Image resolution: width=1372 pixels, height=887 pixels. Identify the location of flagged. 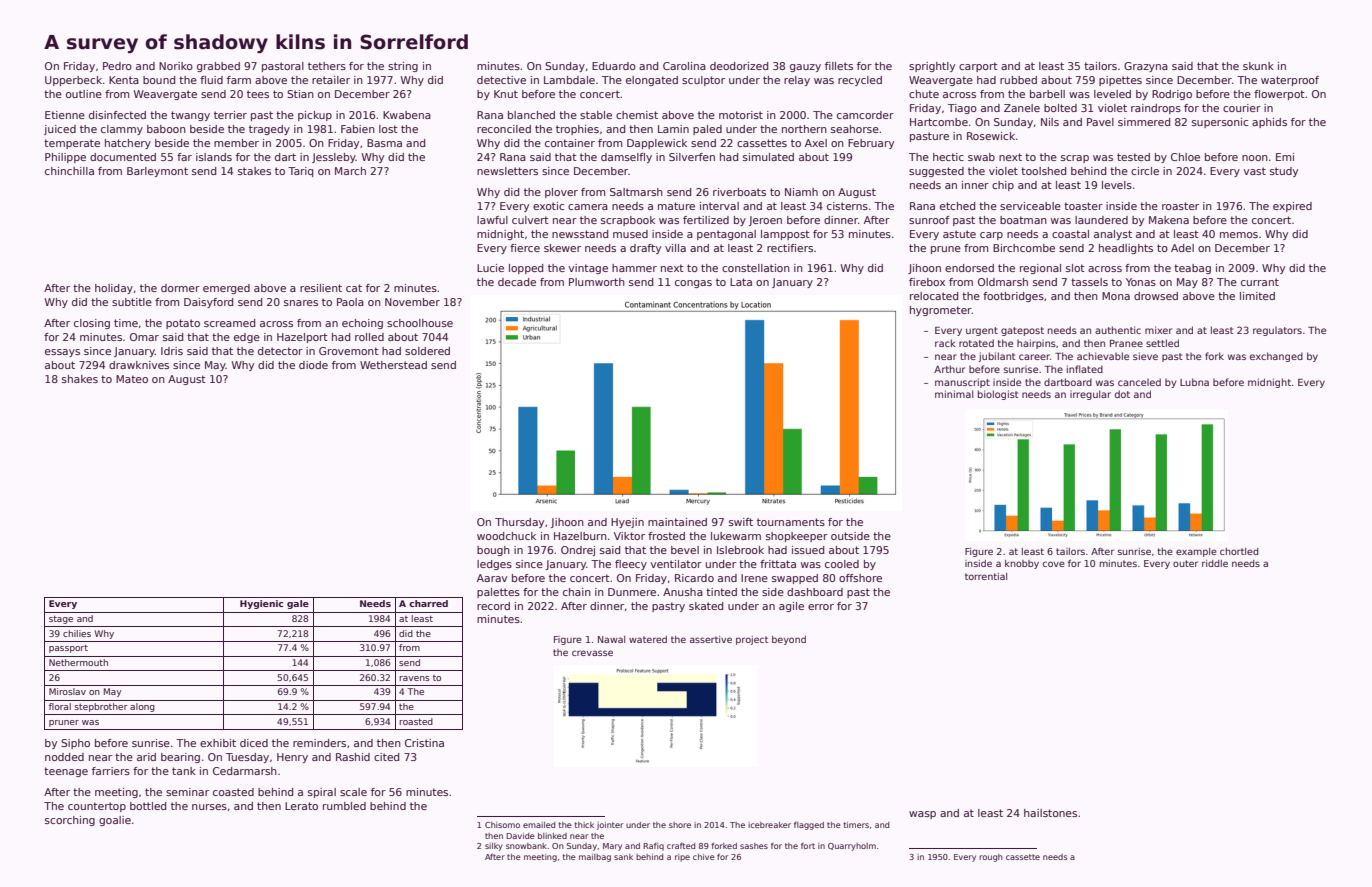
(809, 826).
